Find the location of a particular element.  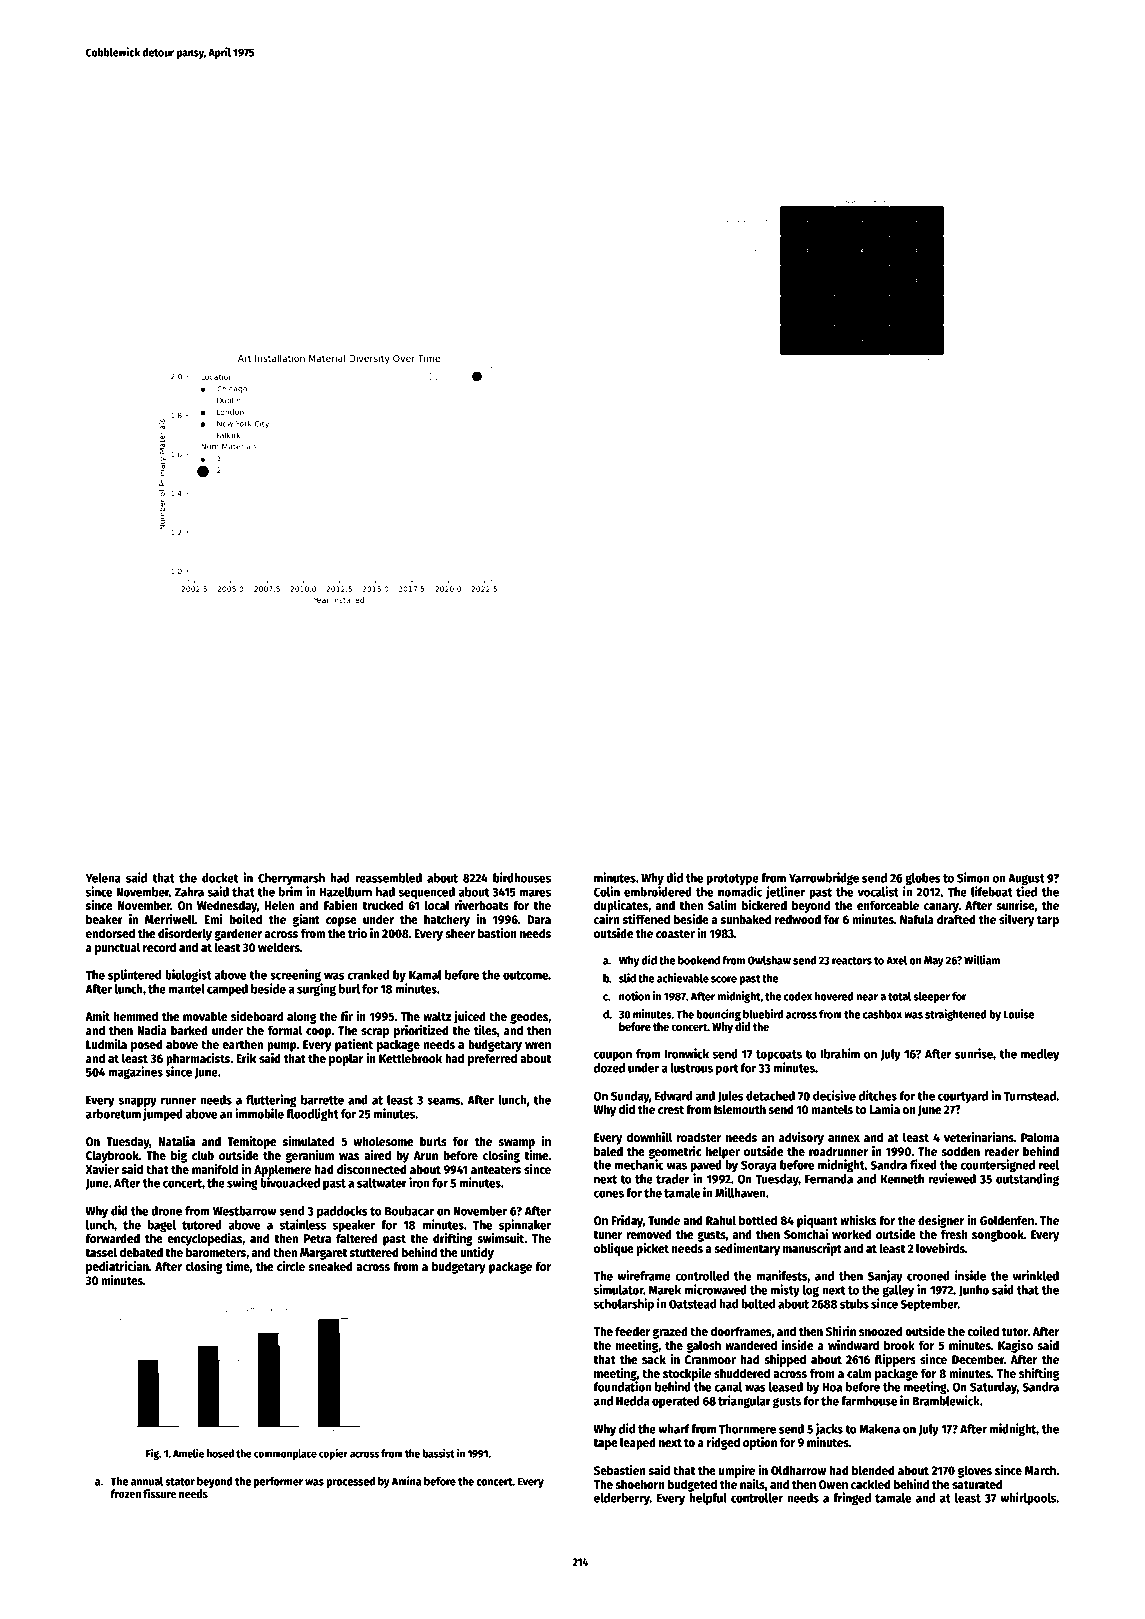

Simon is located at coordinates (973, 877).
